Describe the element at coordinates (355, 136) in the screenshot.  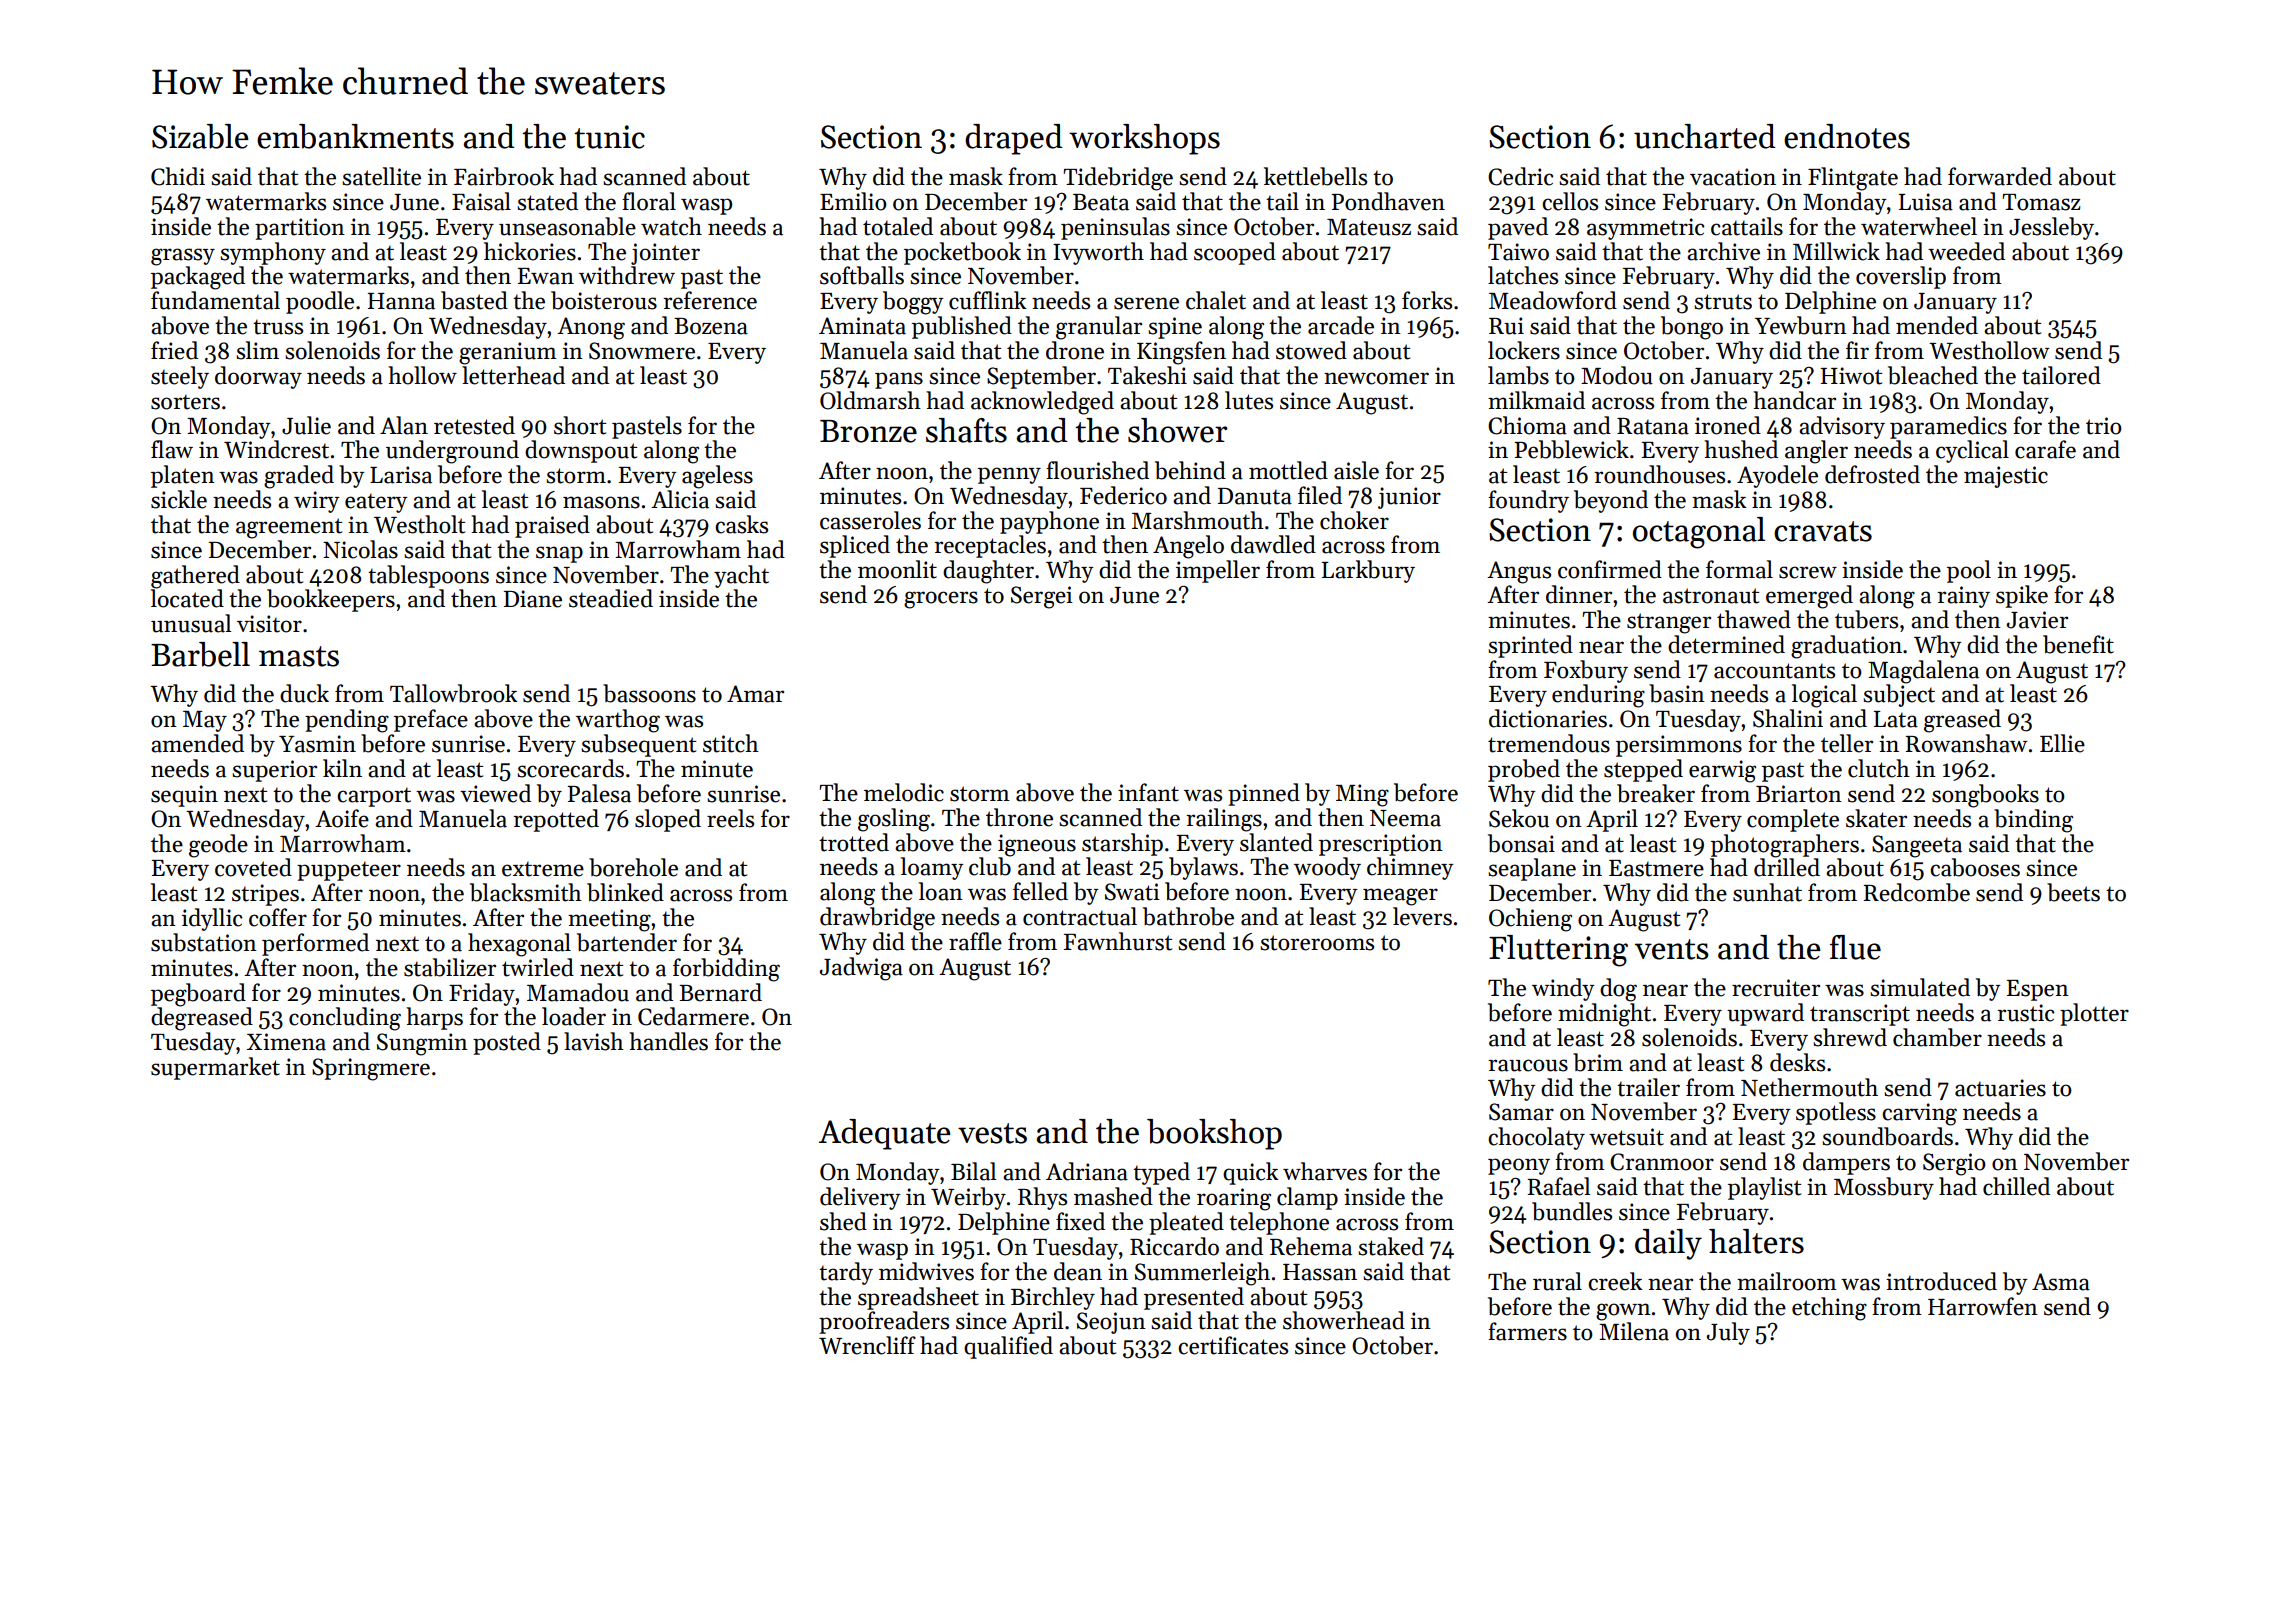
I see `embankments` at that location.
